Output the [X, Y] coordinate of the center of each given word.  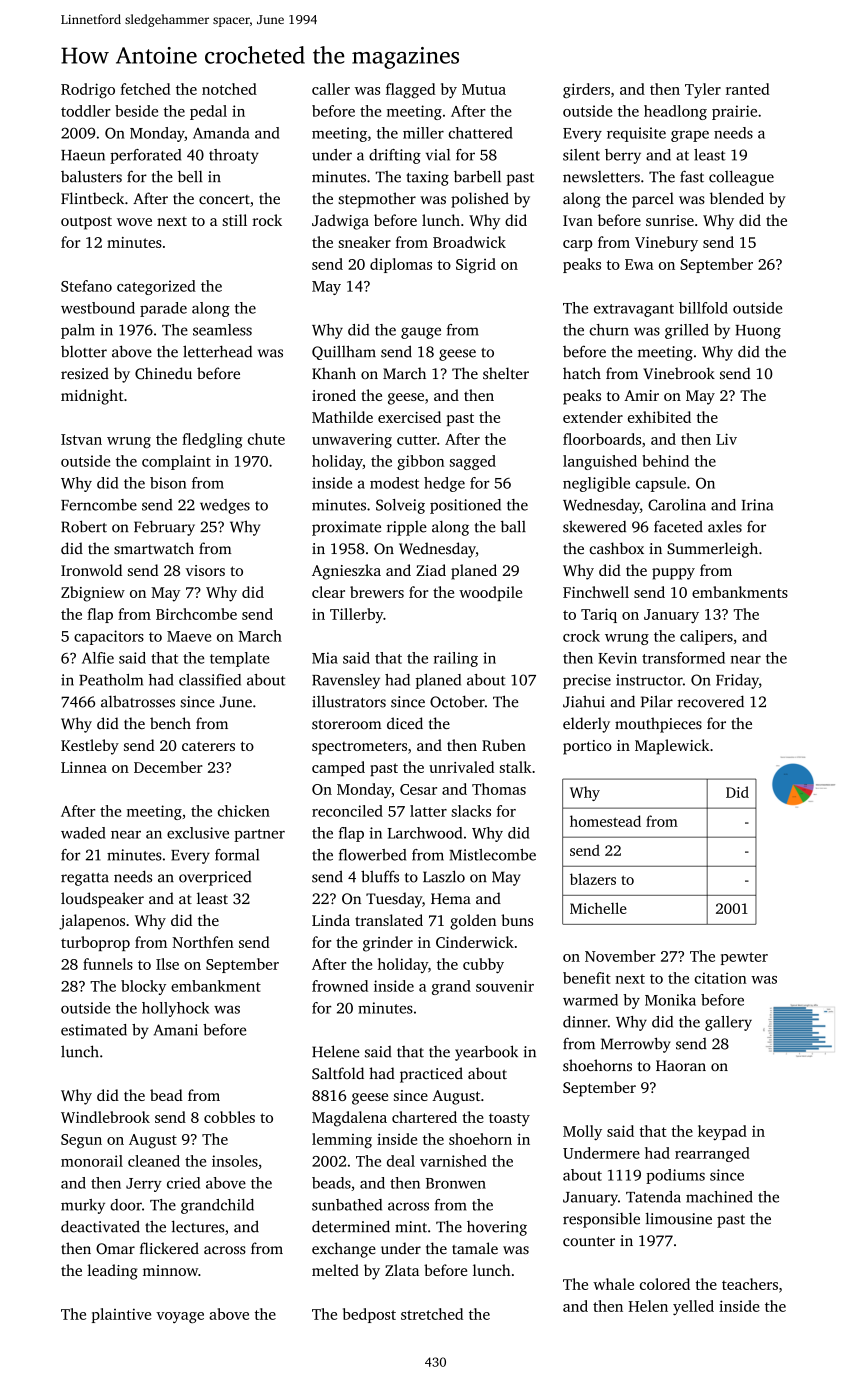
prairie [734, 112]
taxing [427, 178]
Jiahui [584, 701]
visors [205, 570]
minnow [170, 1270]
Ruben [504, 745]
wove [134, 222]
